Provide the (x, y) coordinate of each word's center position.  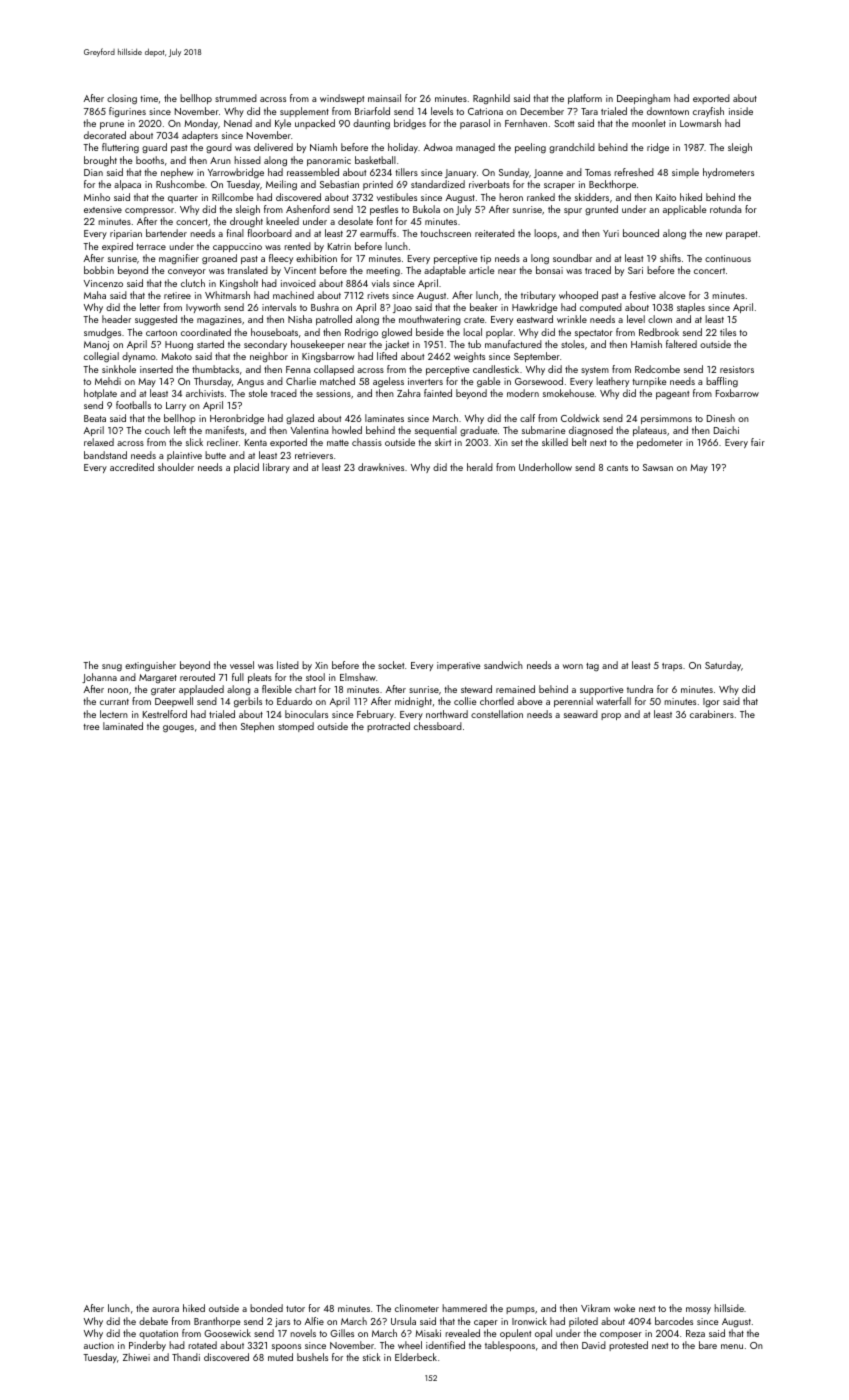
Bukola (426, 209)
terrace (151, 247)
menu (732, 1346)
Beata (95, 418)
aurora (165, 1309)
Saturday (723, 666)
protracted (388, 727)
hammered (464, 1308)
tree (91, 727)
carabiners (712, 714)
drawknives (381, 467)
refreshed (634, 172)
